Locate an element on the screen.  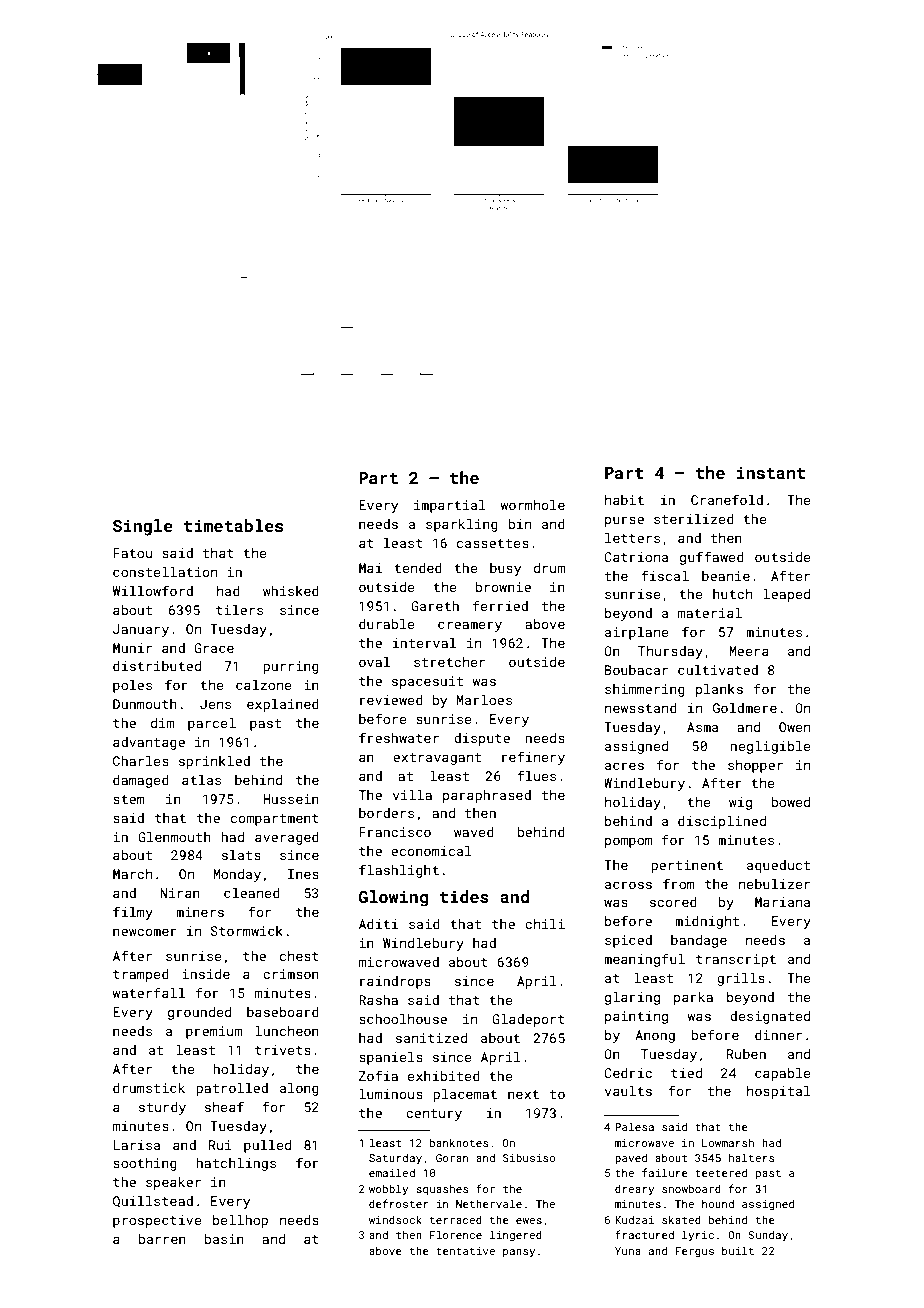
Kudzai is located at coordinates (634, 1219).
